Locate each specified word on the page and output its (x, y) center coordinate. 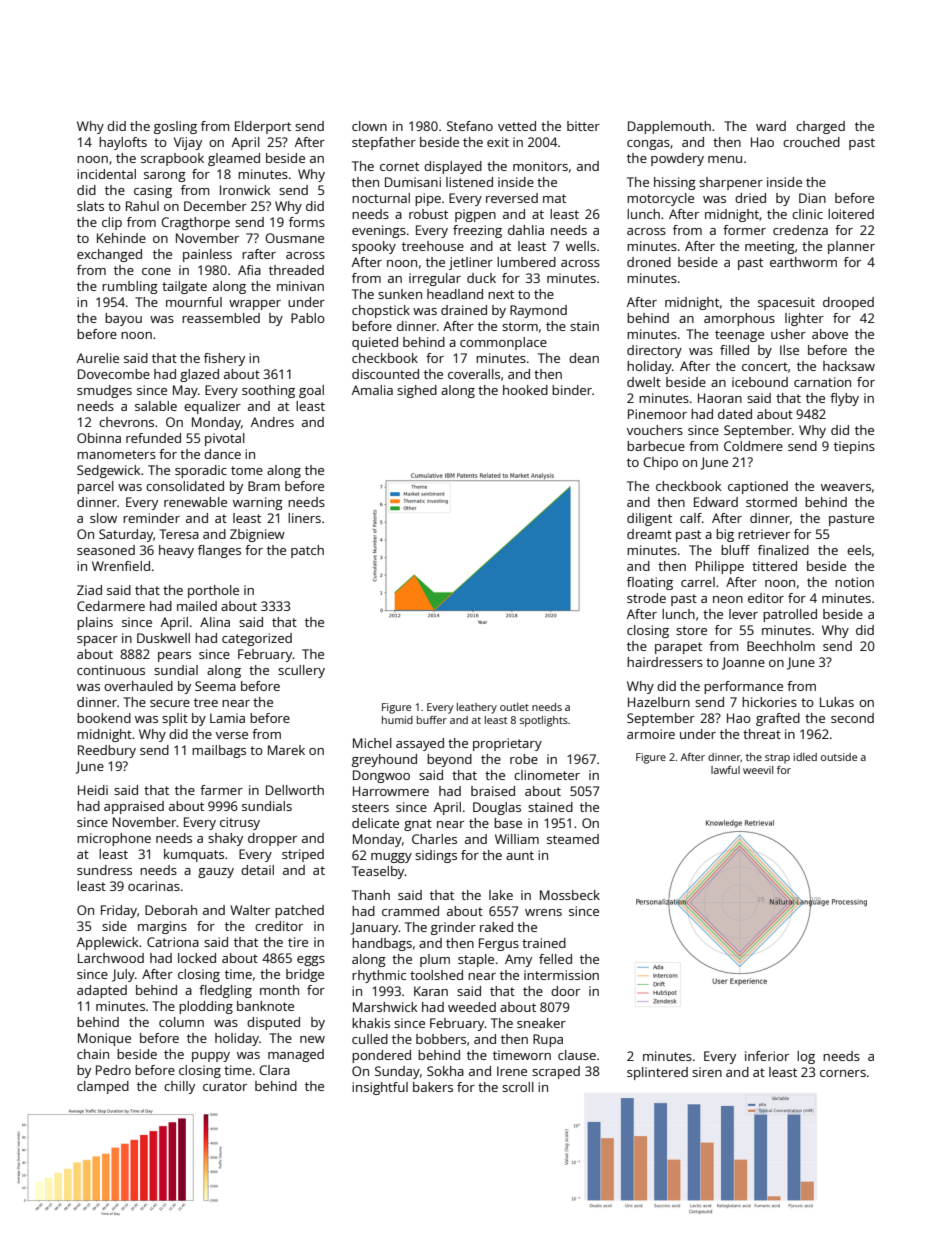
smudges (104, 391)
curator (225, 1086)
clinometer (547, 775)
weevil (758, 770)
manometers (116, 454)
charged (820, 127)
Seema (215, 686)
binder (572, 390)
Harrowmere (391, 791)
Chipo (660, 463)
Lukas (837, 702)
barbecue (656, 446)
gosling (175, 127)
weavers (846, 487)
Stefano (470, 126)
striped (303, 855)
